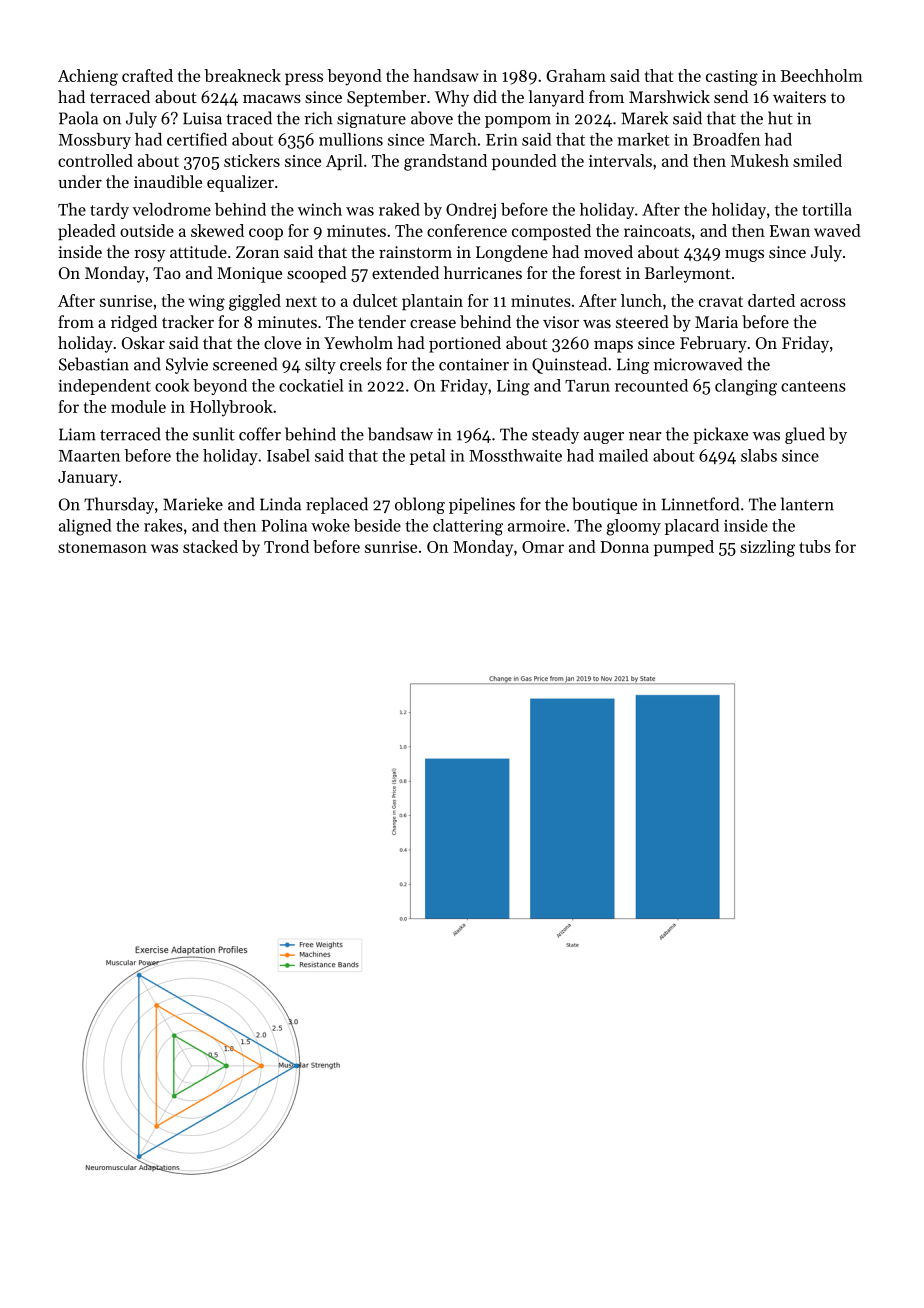  I want to click on Yewholm, so click(358, 342).
